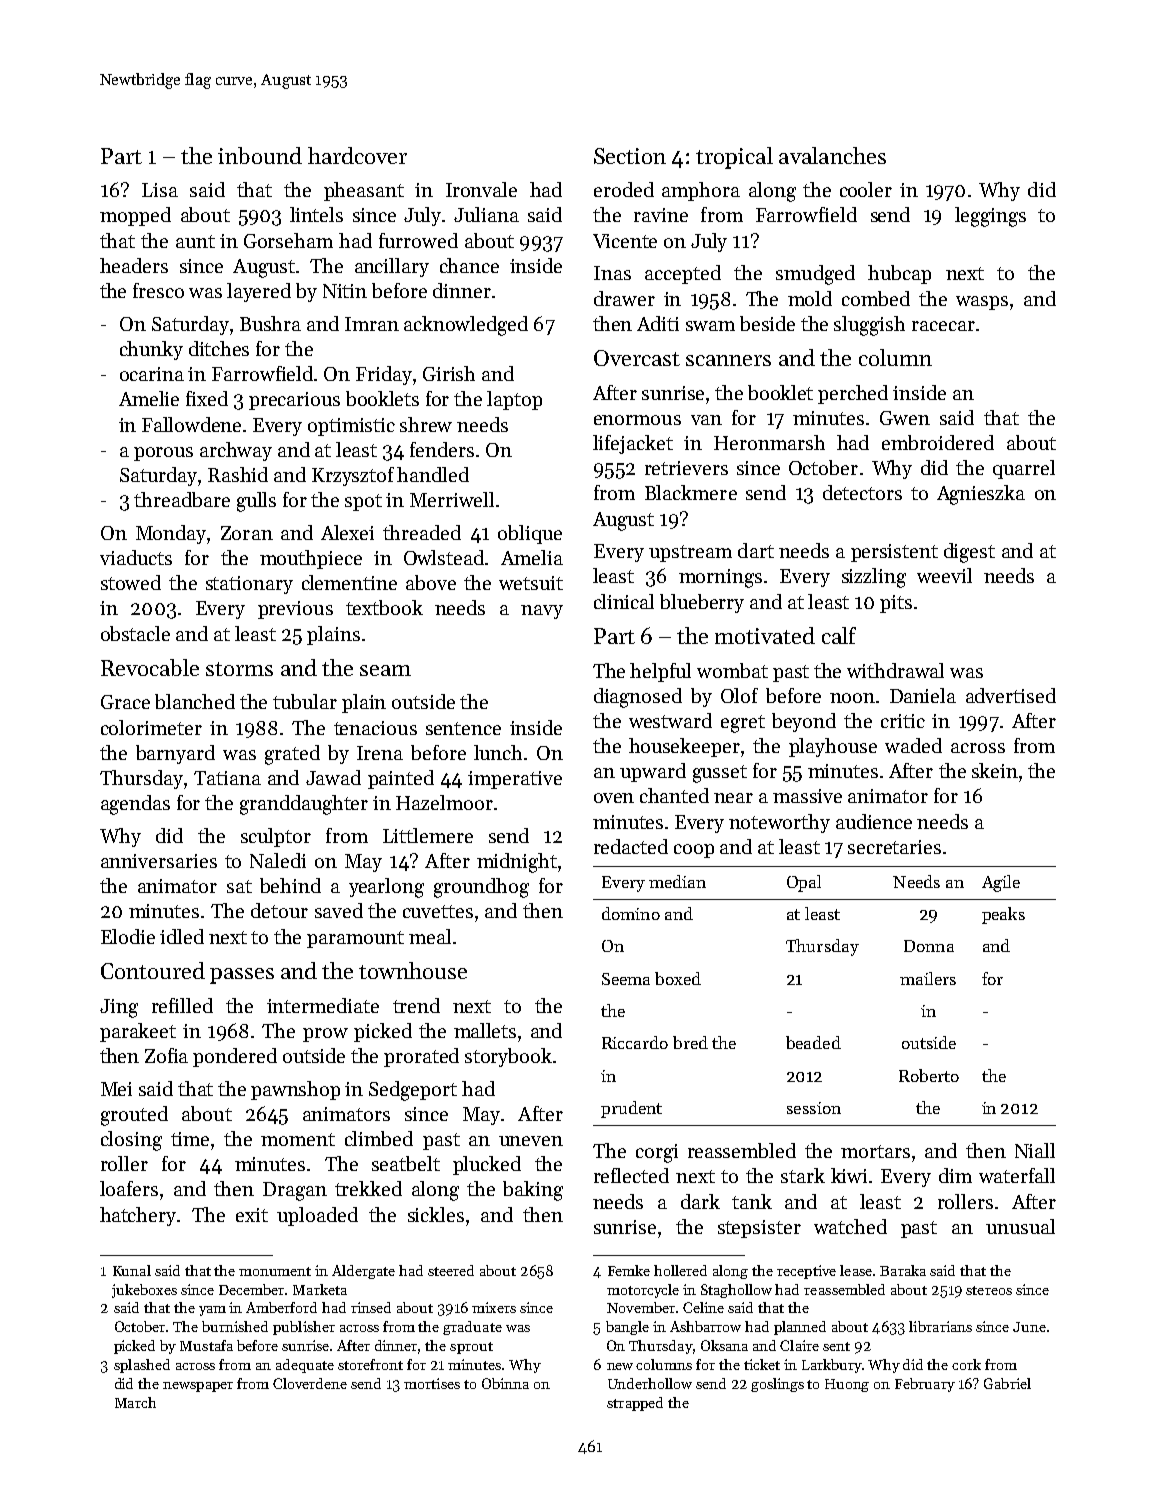  I want to click on scanners, so click(728, 360).
